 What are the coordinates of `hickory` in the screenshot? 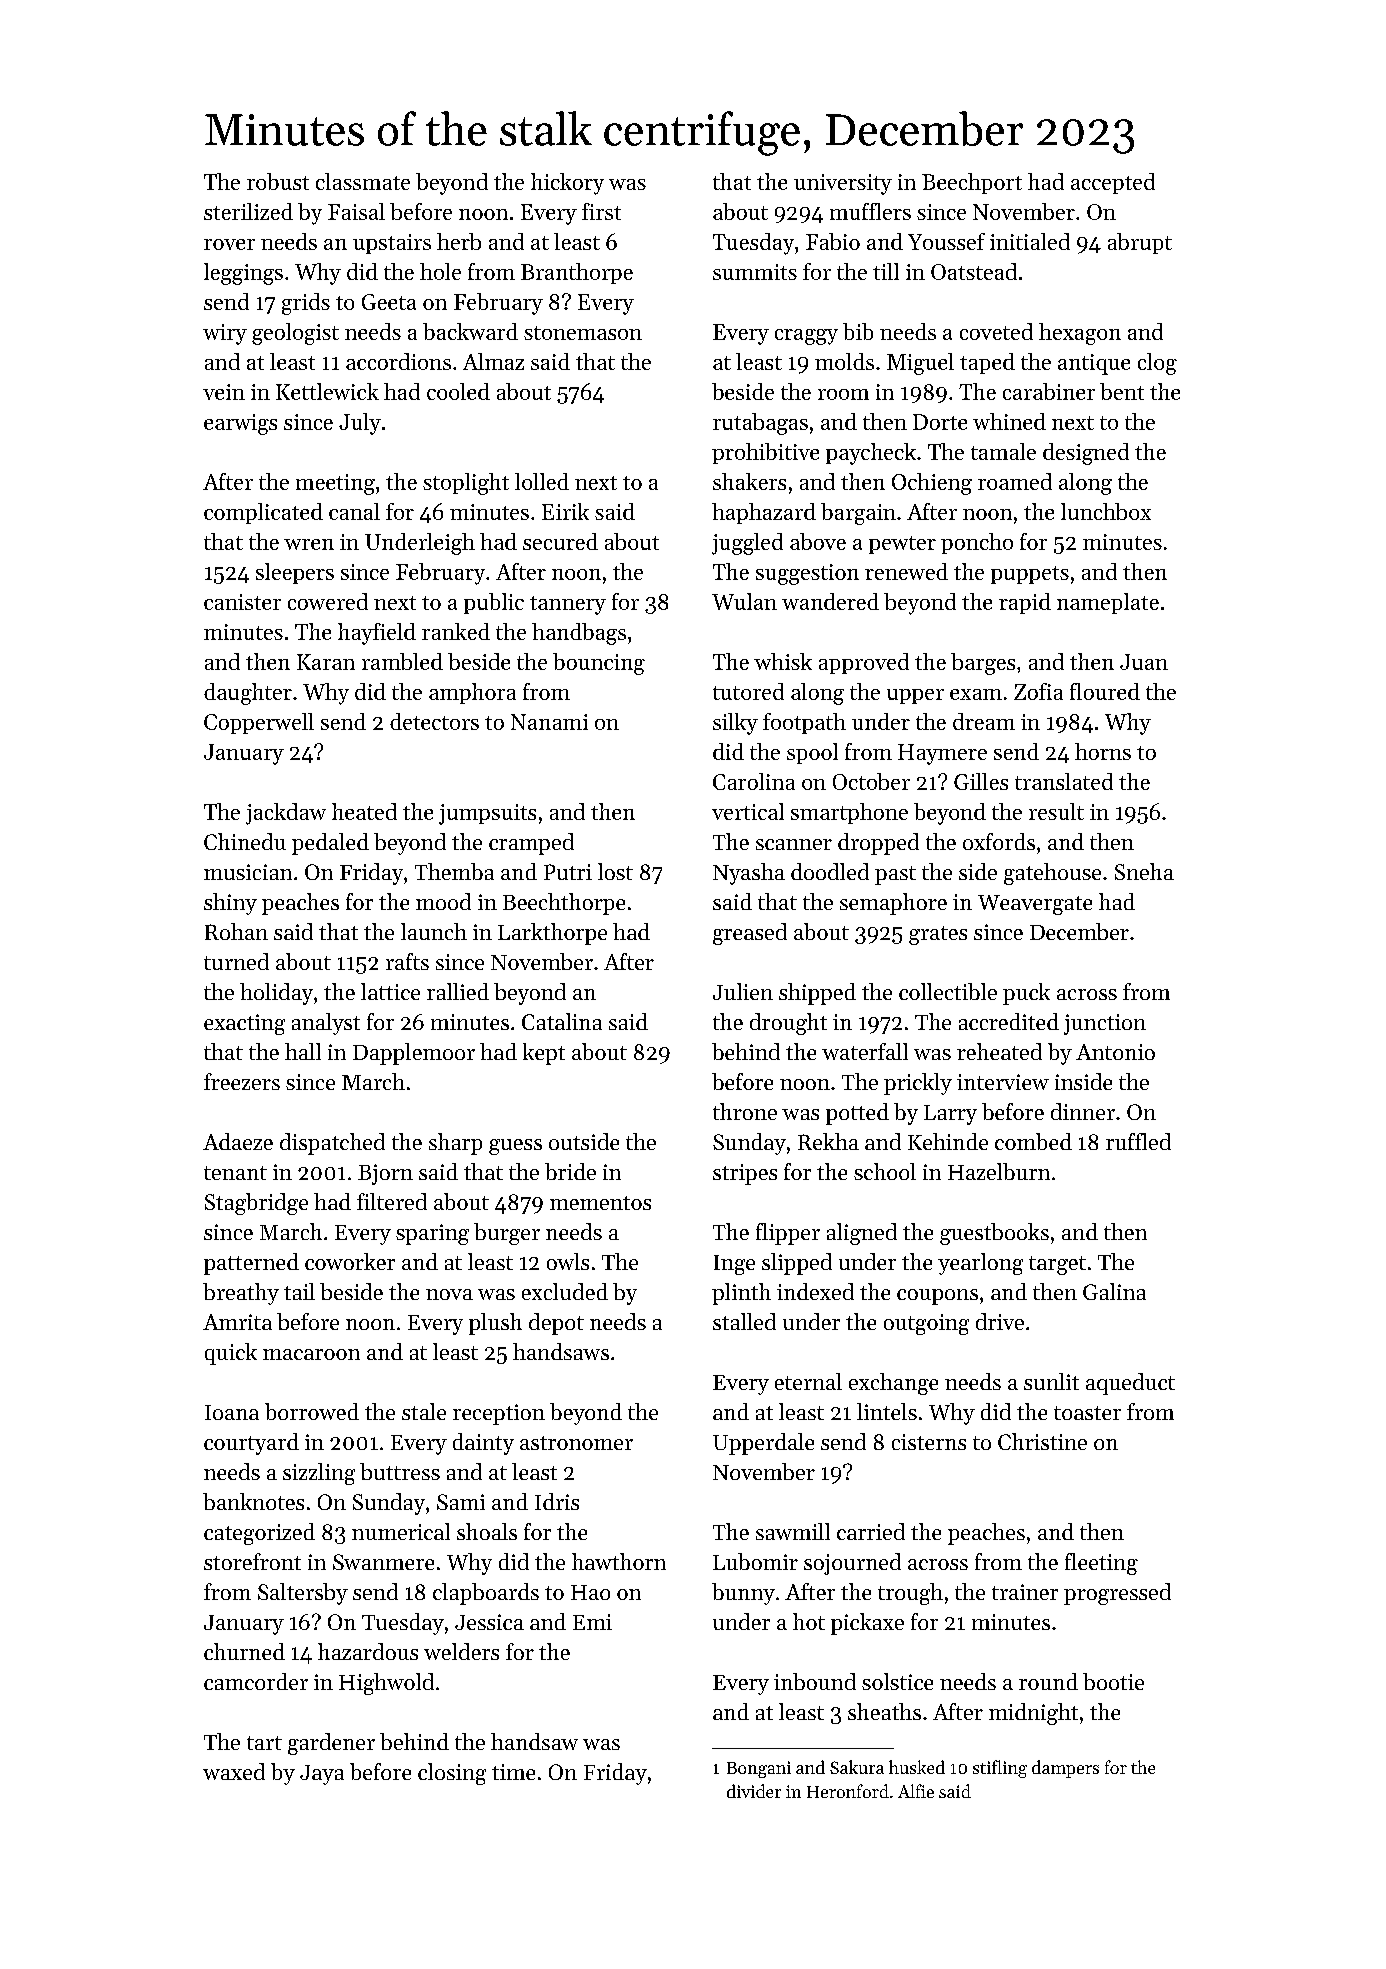 It's located at (567, 184).
